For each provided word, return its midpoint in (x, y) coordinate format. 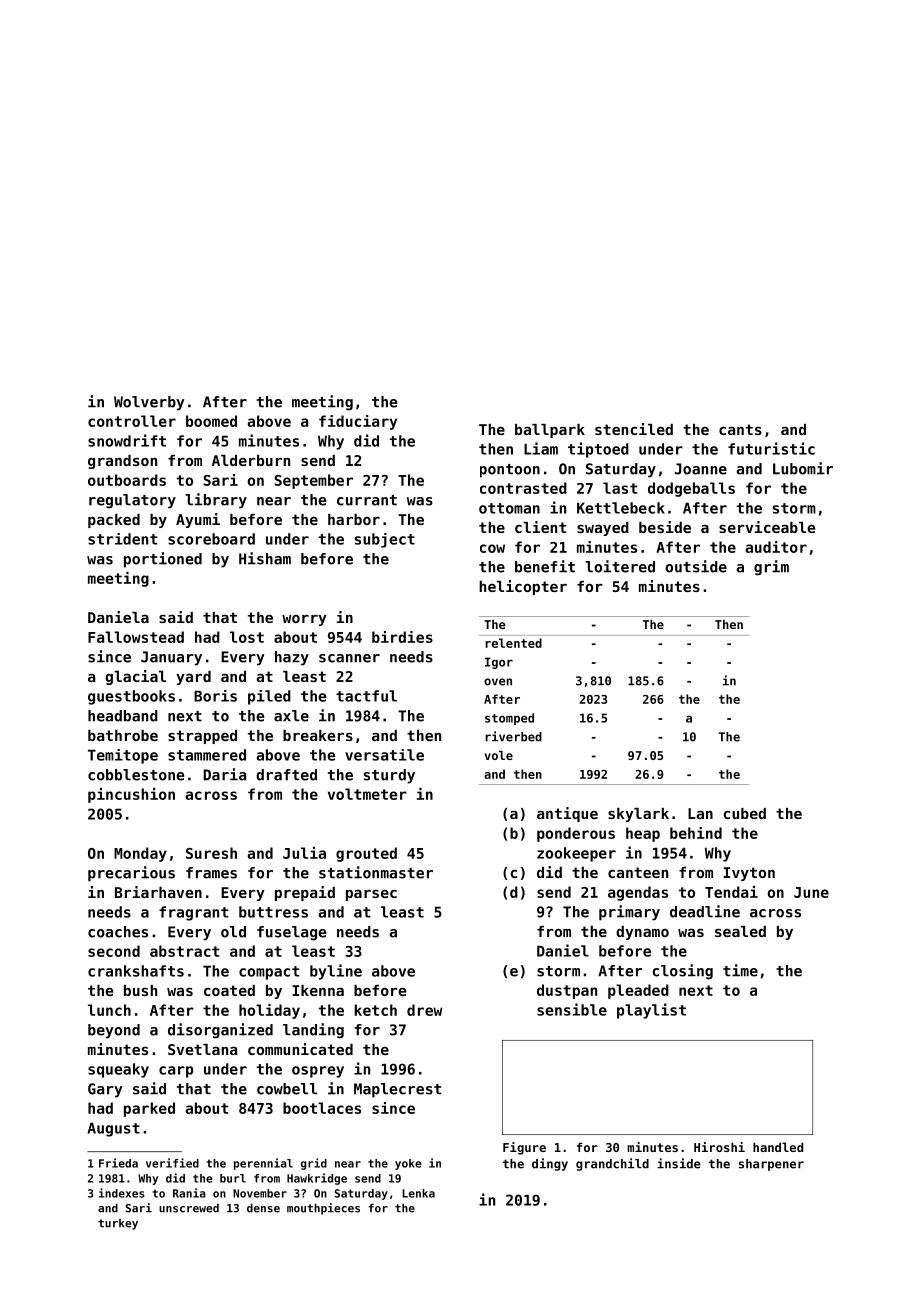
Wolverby (149, 403)
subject (385, 540)
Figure (524, 1148)
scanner (349, 658)
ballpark (550, 431)
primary (629, 913)
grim (771, 568)
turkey (118, 1224)
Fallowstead (136, 637)
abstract (184, 951)
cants (740, 429)
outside (696, 566)
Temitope (123, 756)
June (811, 892)
